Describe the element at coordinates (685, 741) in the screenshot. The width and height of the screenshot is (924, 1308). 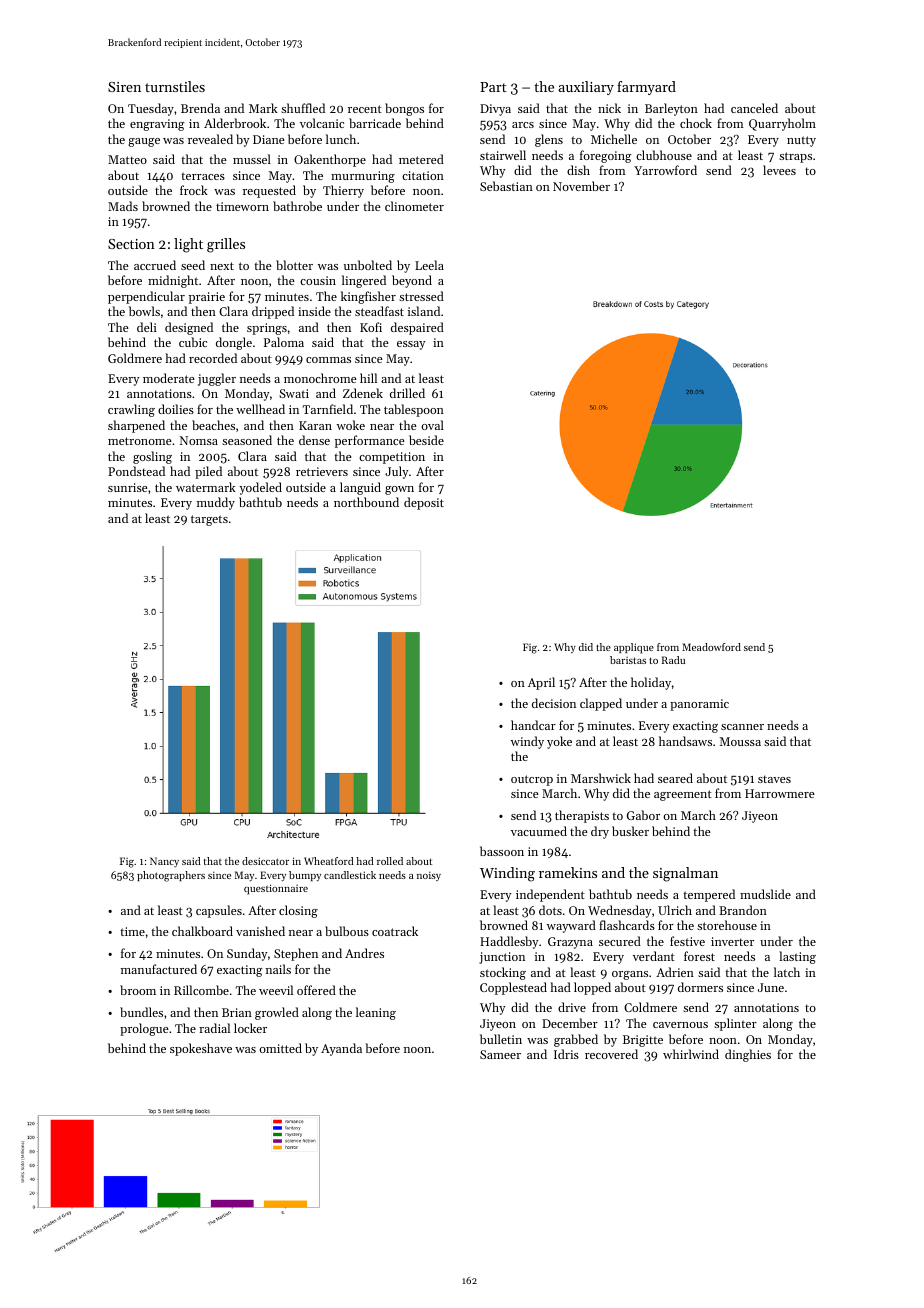
I see `handsaws` at that location.
